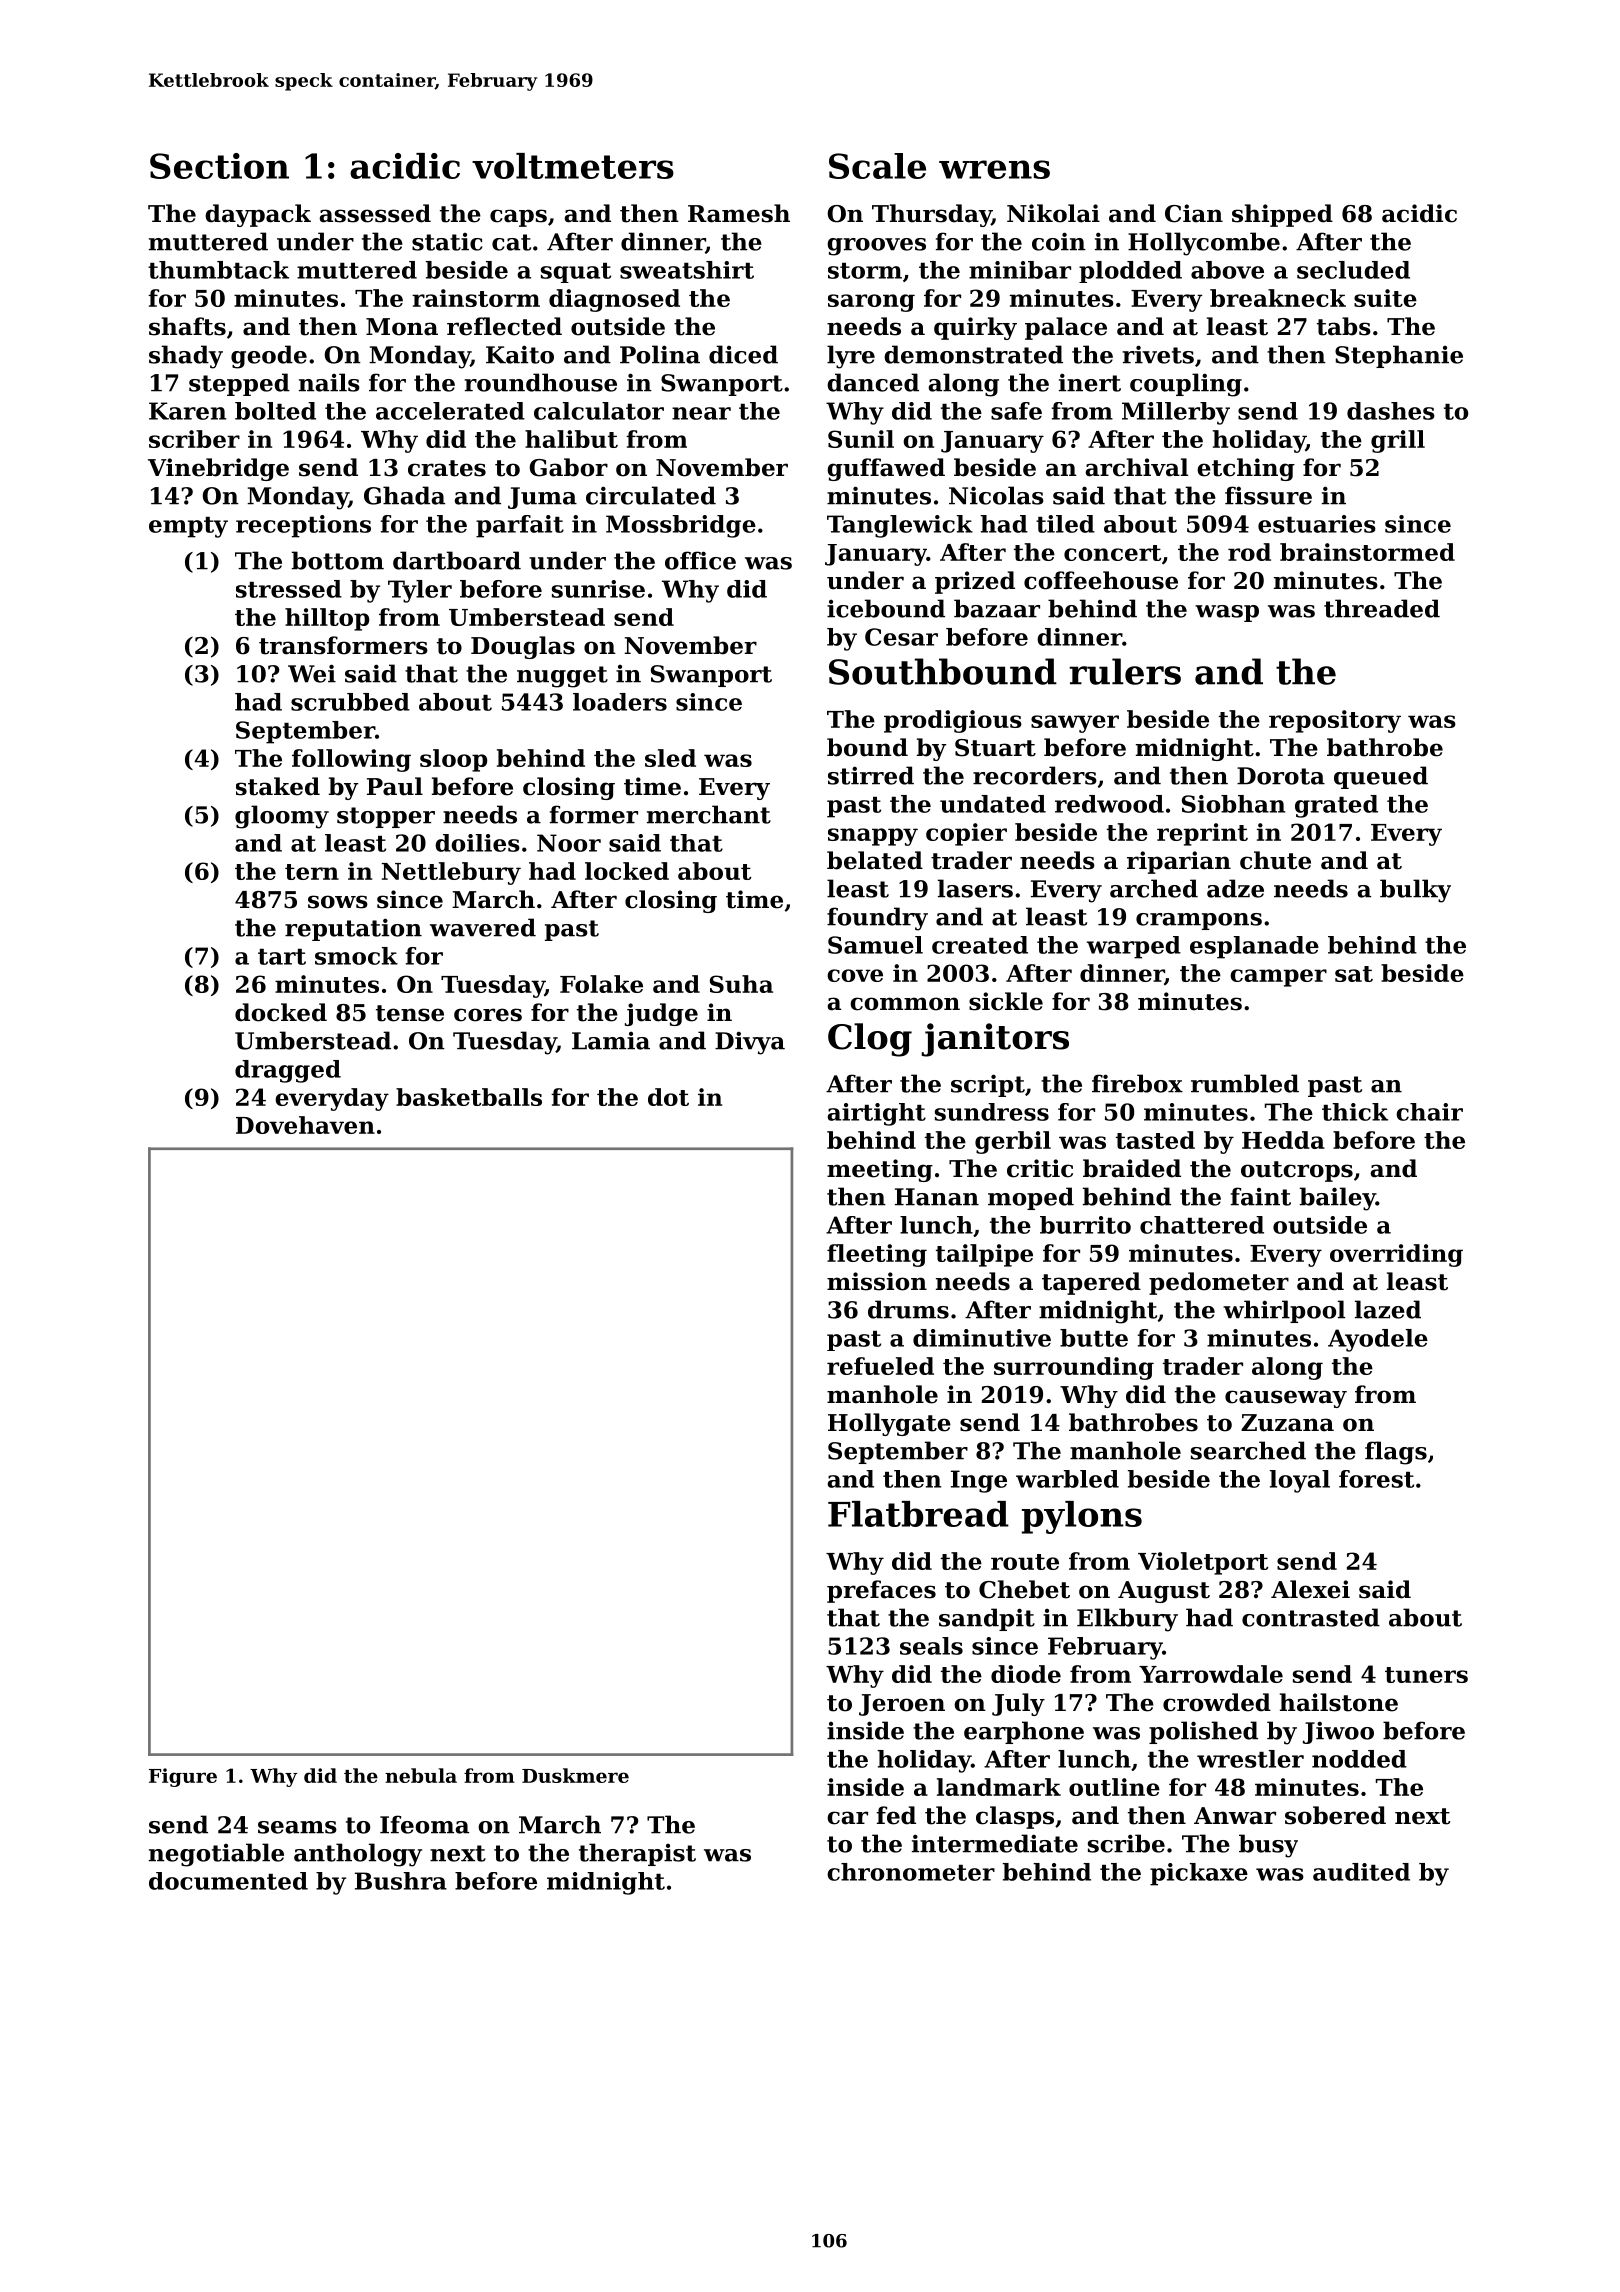 This document has width=1620, height=2292. I want to click on minibar, so click(1020, 270).
